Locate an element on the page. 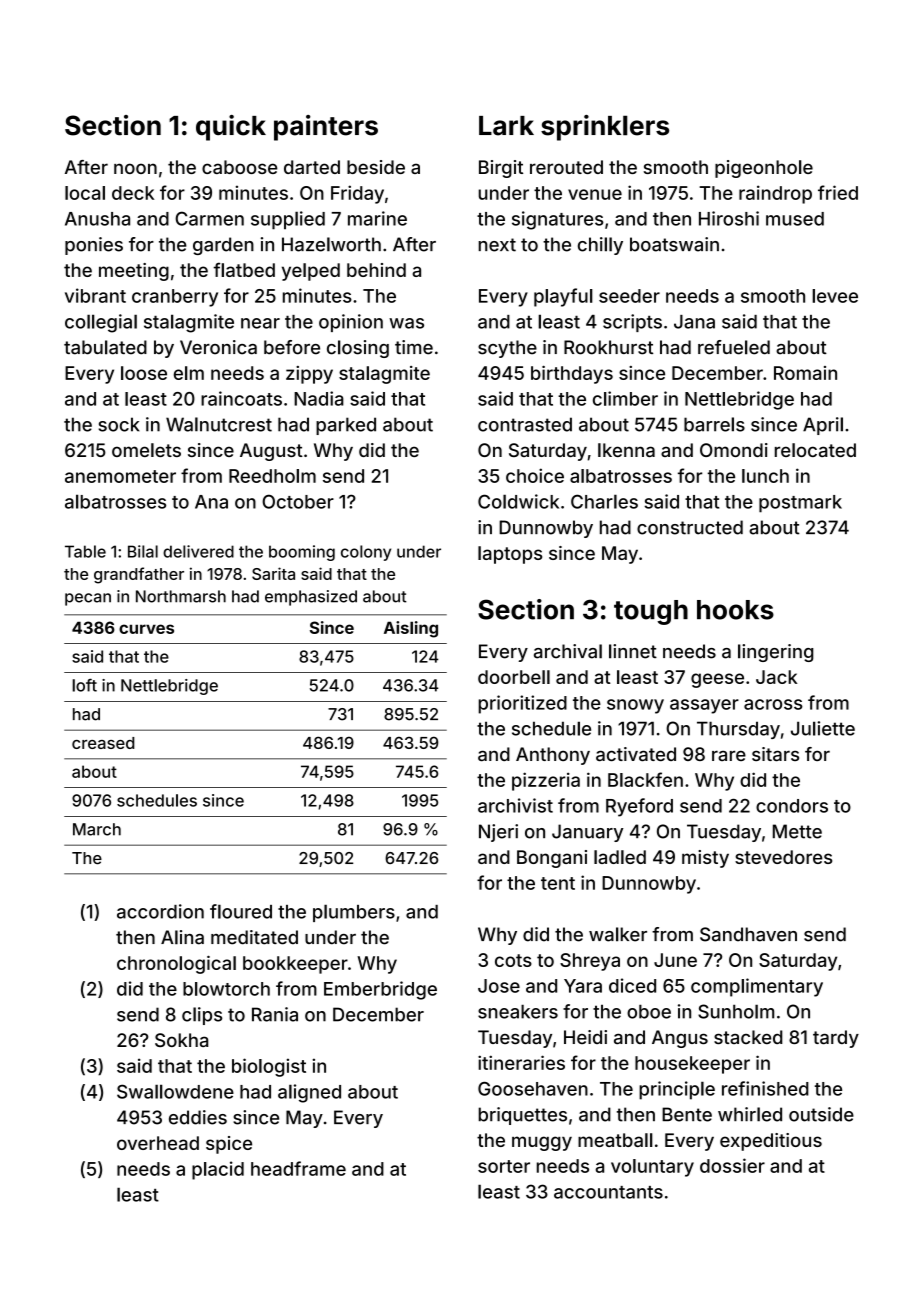 The width and height of the page is (924, 1308). anemometer is located at coordinates (120, 476).
